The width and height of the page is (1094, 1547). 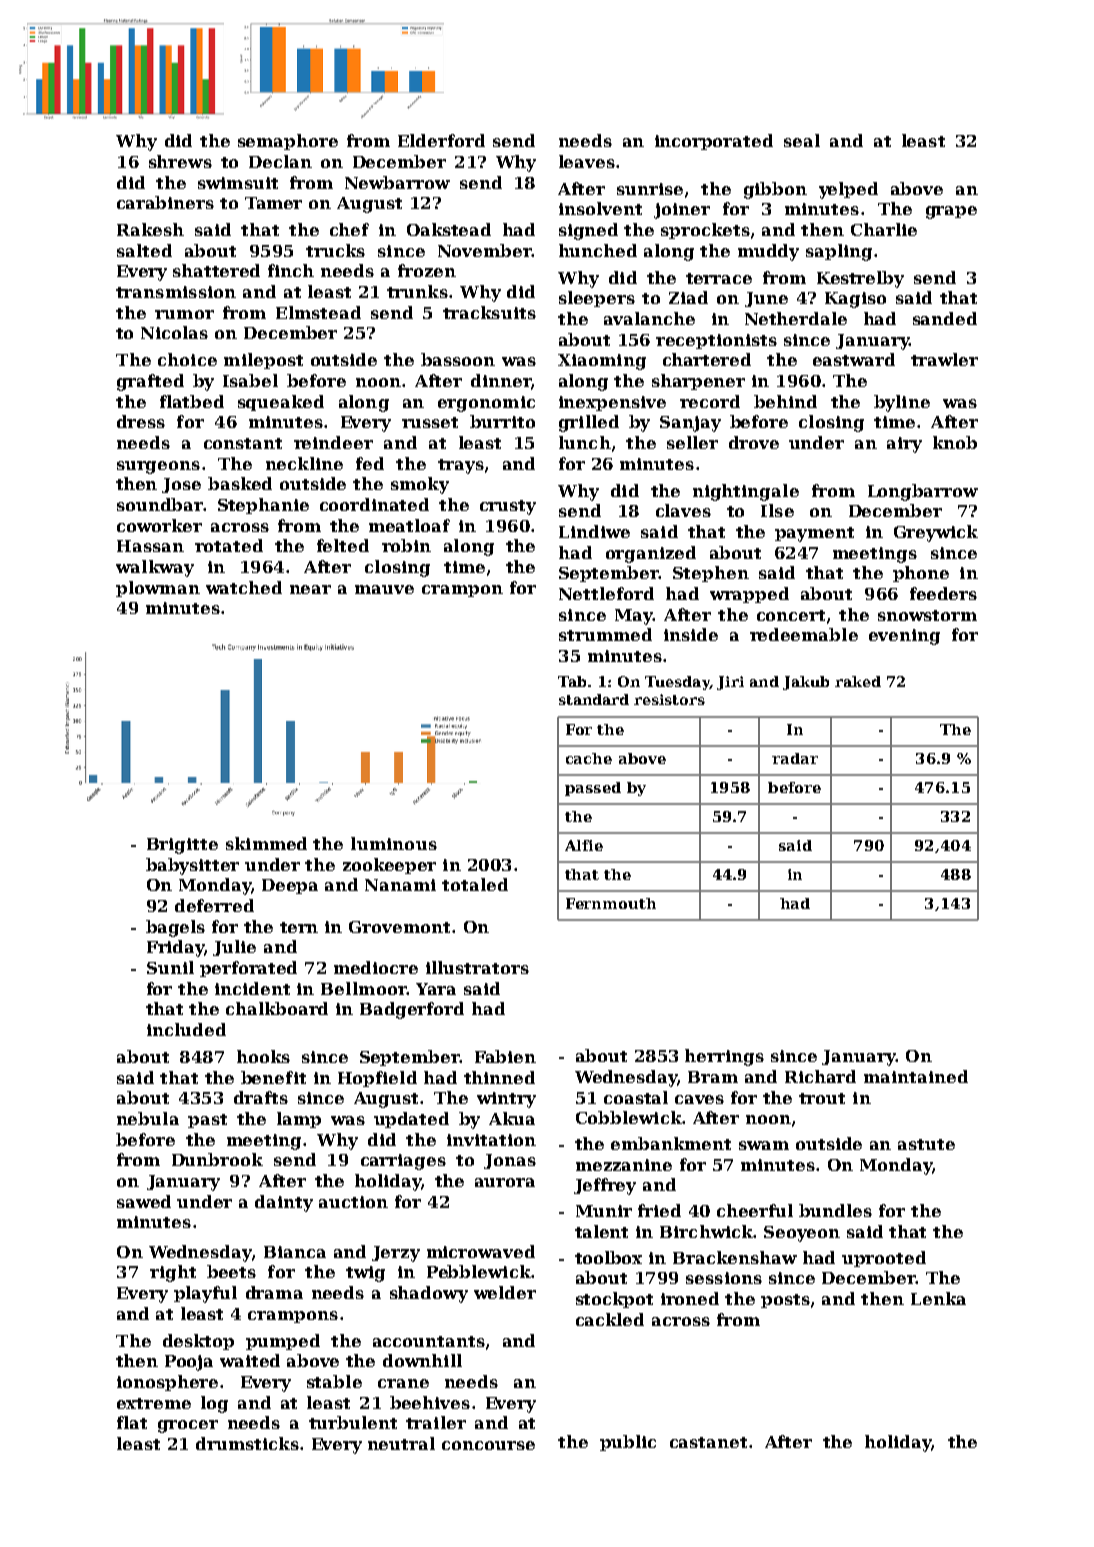 I want to click on raked, so click(x=858, y=681).
